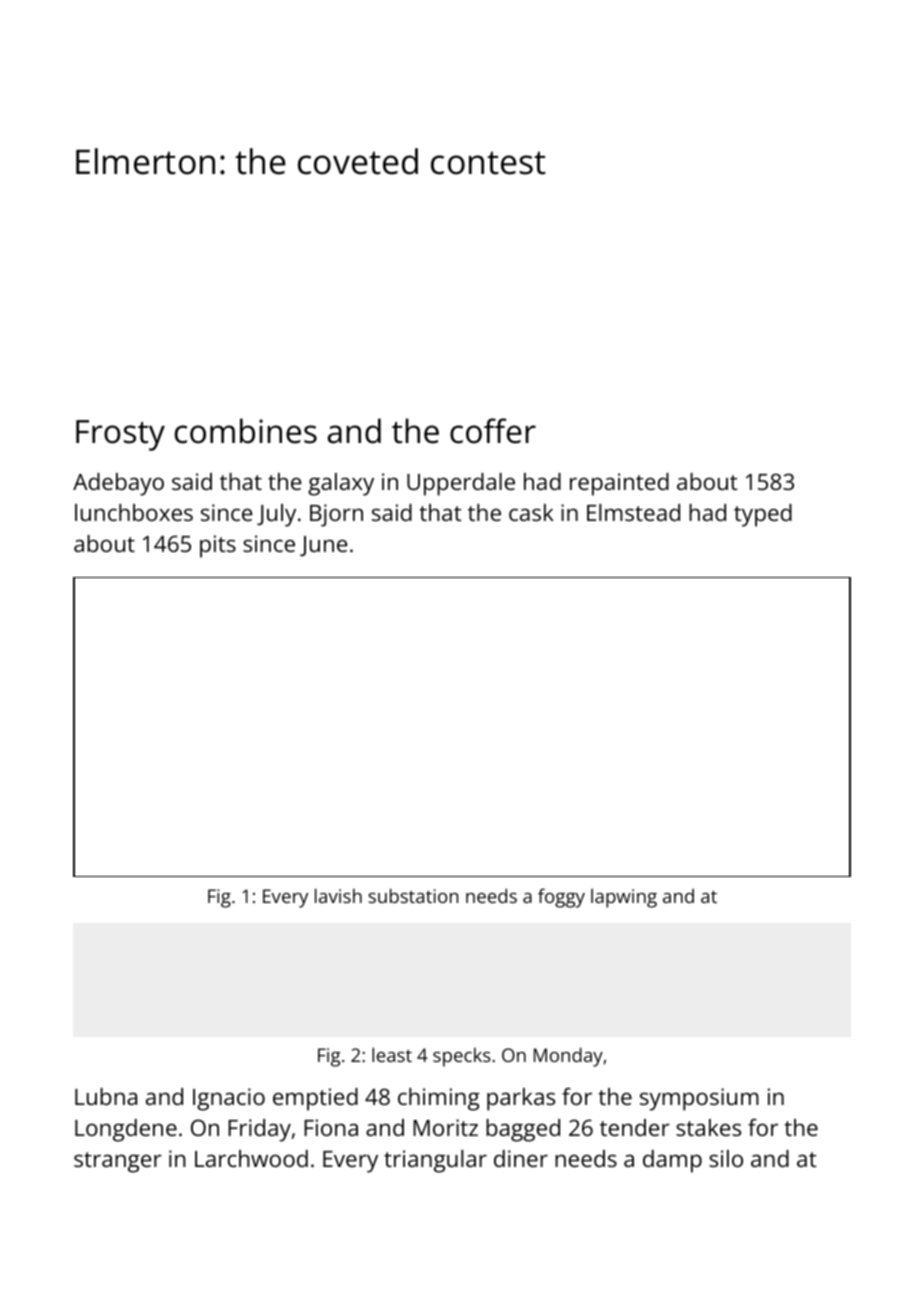  Describe the element at coordinates (106, 1096) in the screenshot. I see `Lubna` at that location.
